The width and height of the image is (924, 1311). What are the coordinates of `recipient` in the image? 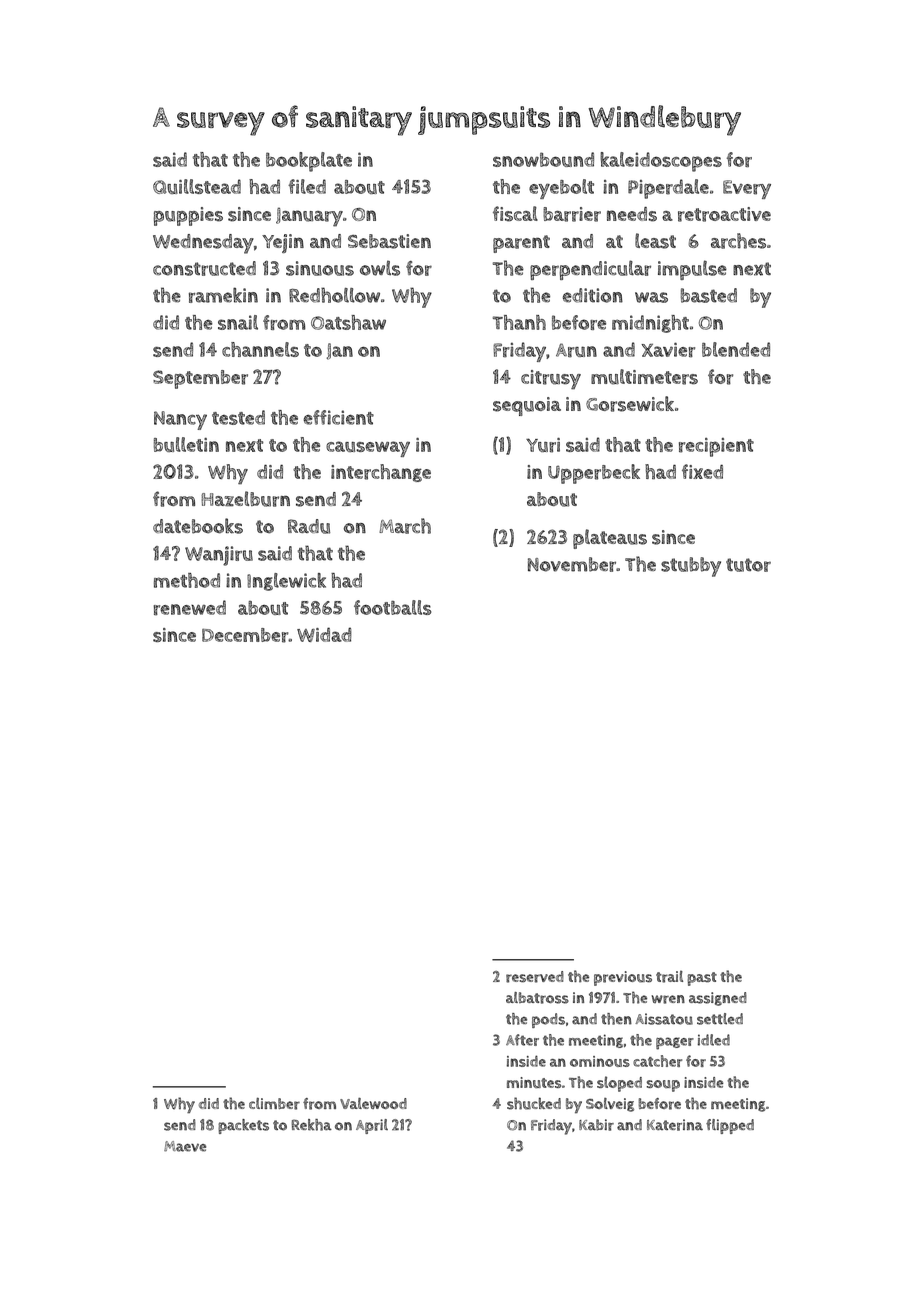 It's located at (716, 447).
